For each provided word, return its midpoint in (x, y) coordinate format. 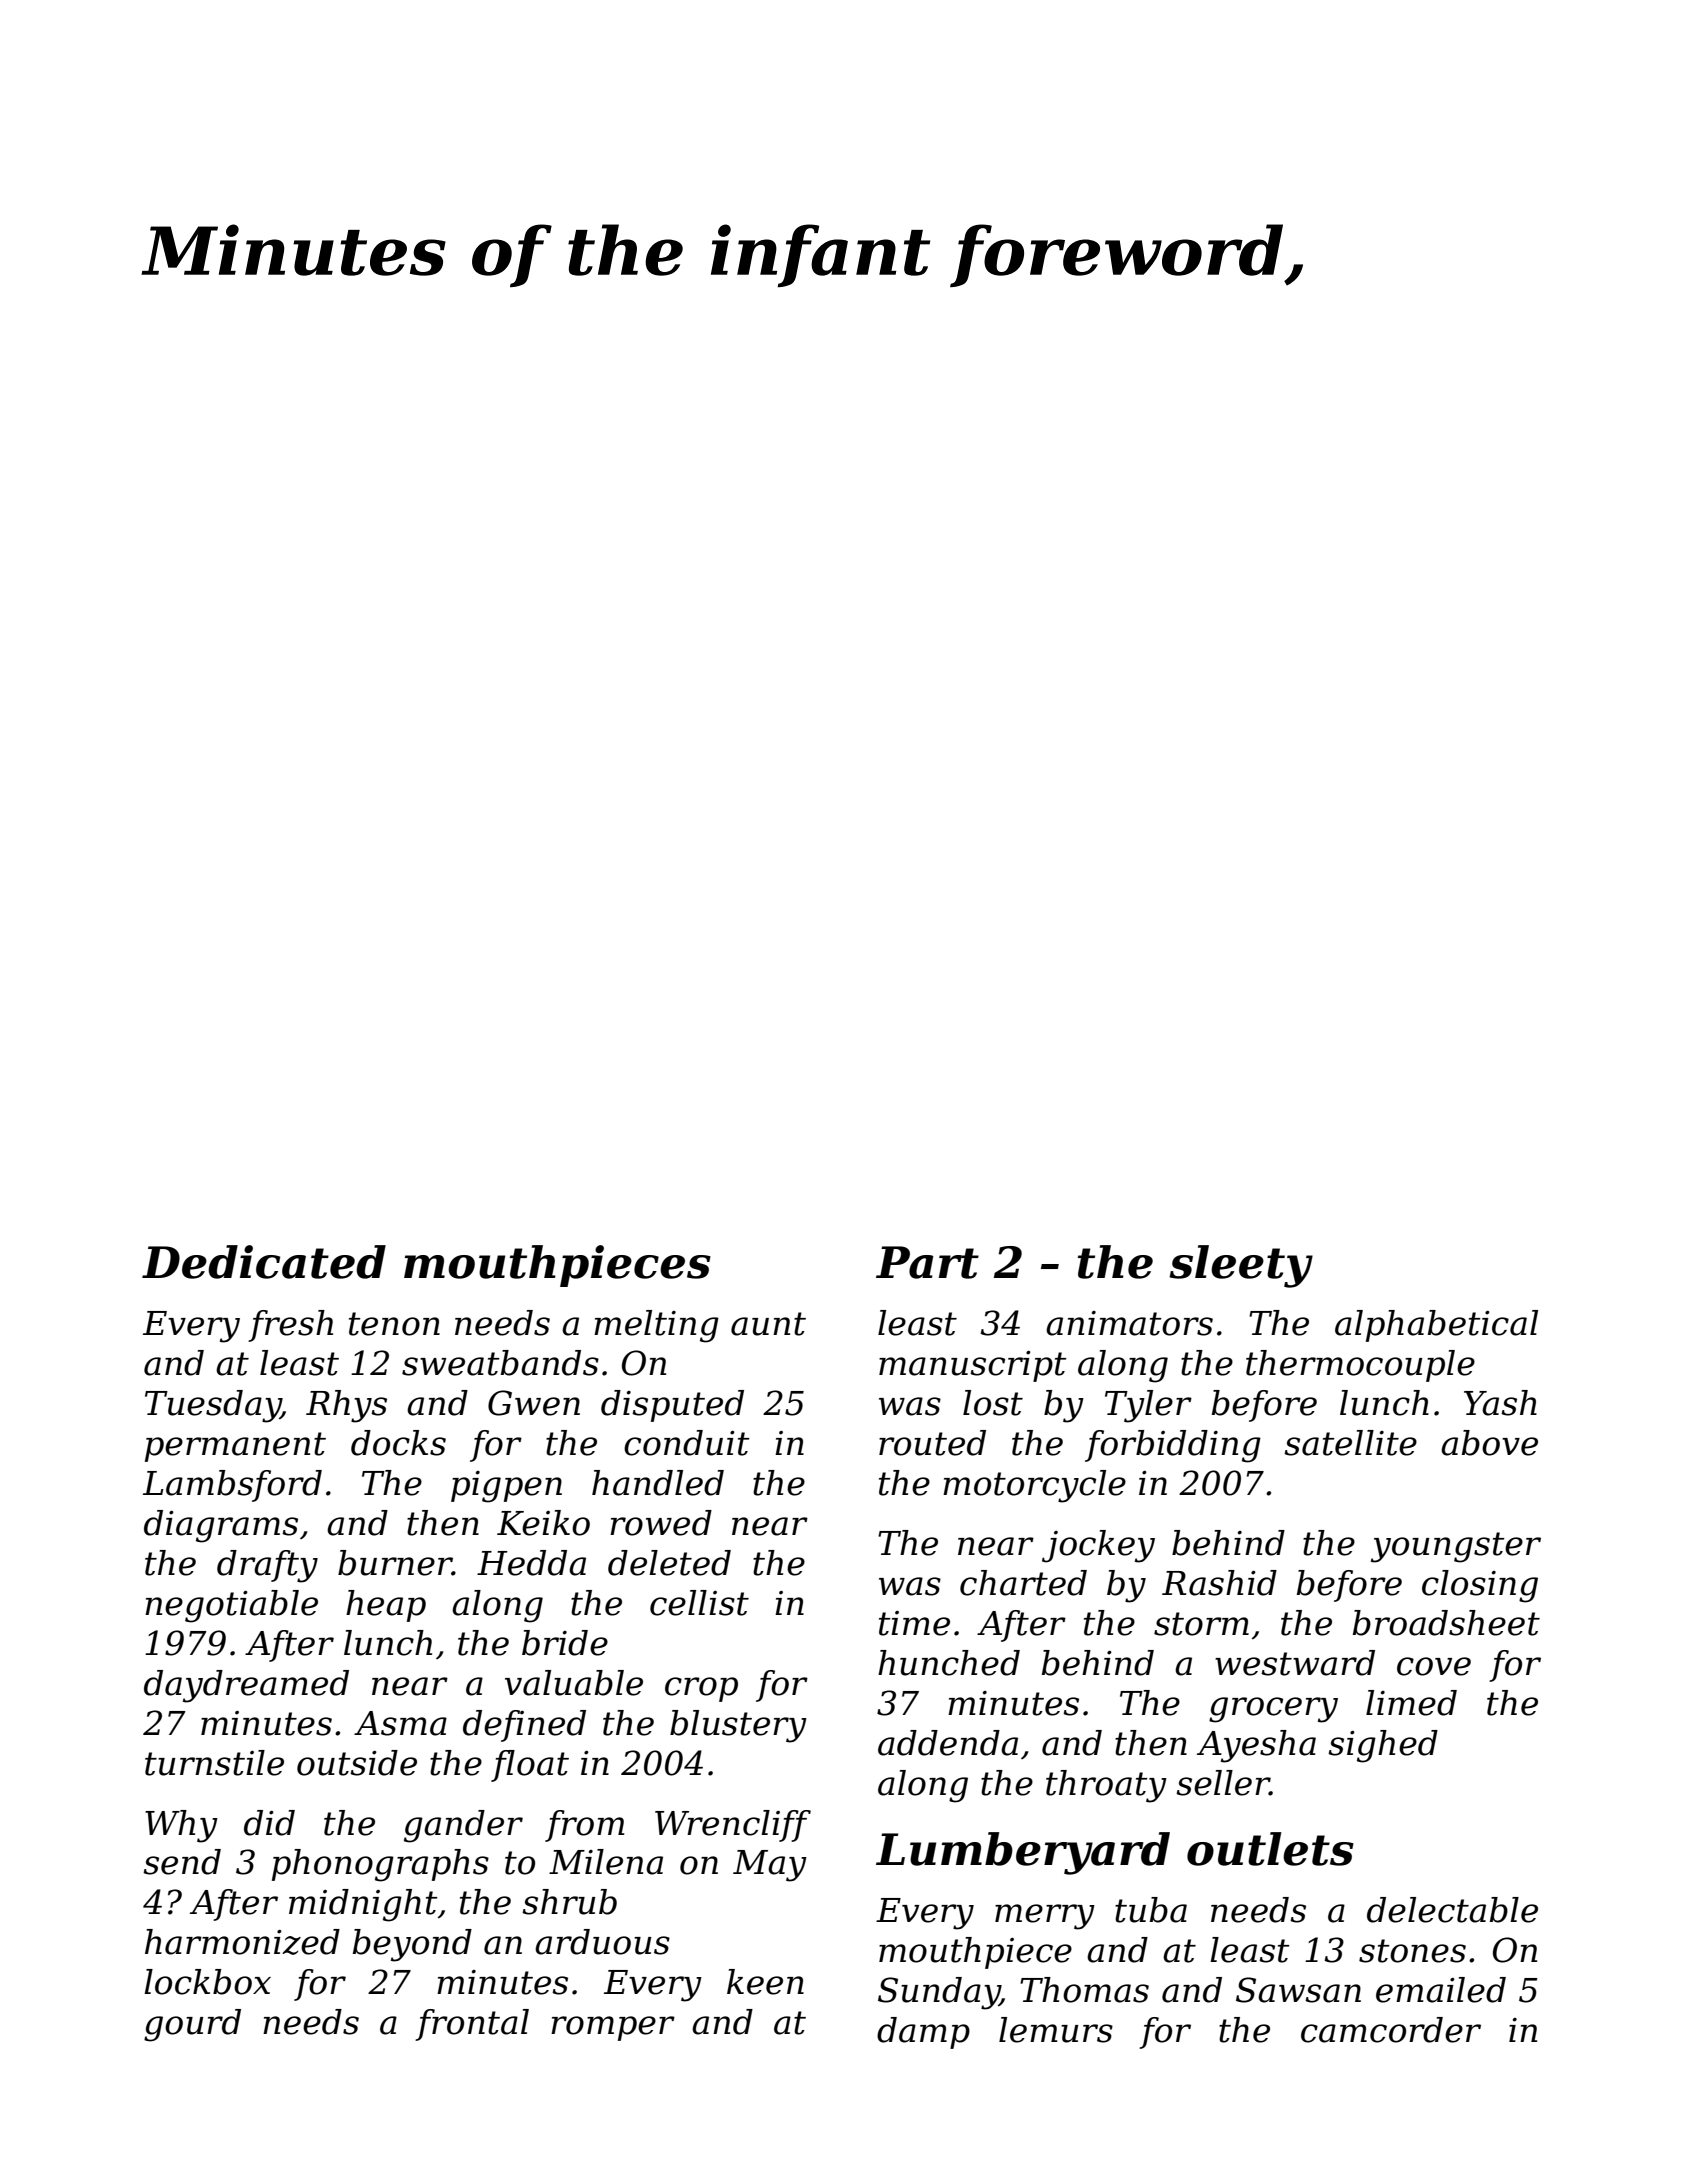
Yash (1500, 1403)
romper (613, 2028)
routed (932, 1443)
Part (927, 1262)
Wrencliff (733, 1826)
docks (398, 1443)
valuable (574, 1683)
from (584, 1826)
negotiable (231, 1606)
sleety (1241, 1266)
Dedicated (264, 1262)
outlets (1270, 1849)
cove (1434, 1666)
